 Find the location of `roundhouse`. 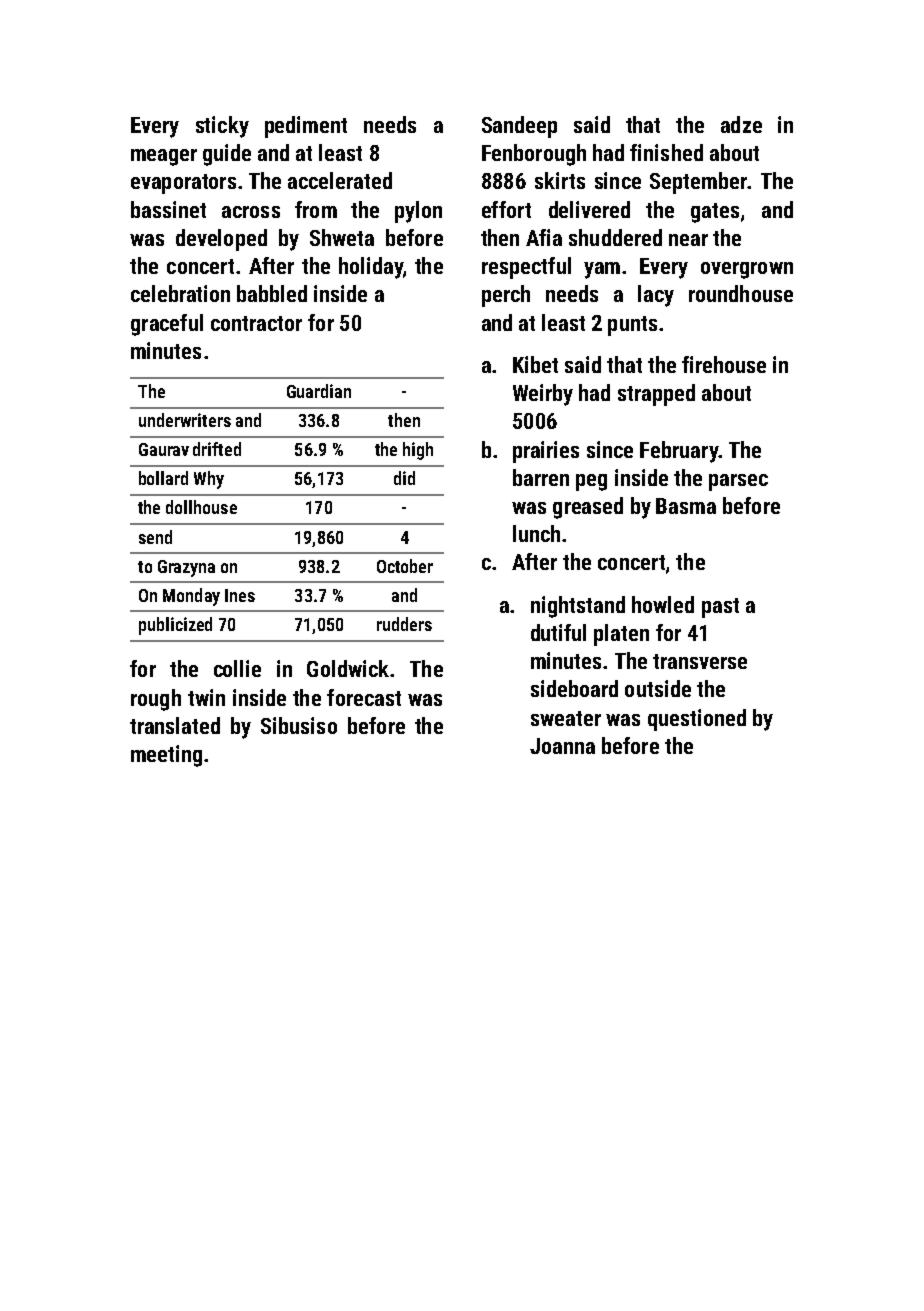

roundhouse is located at coordinates (741, 293).
